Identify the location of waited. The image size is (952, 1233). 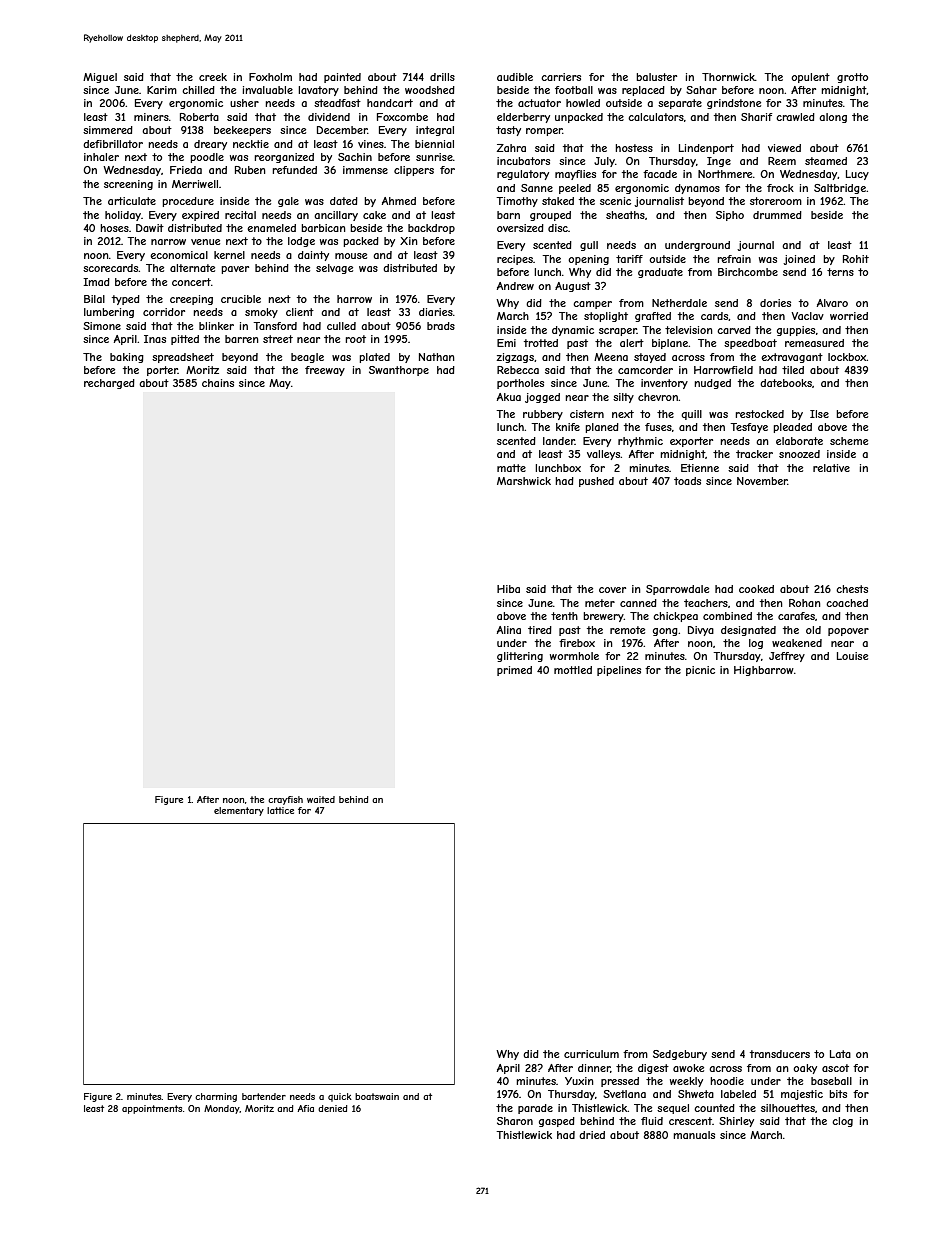
(321, 799).
